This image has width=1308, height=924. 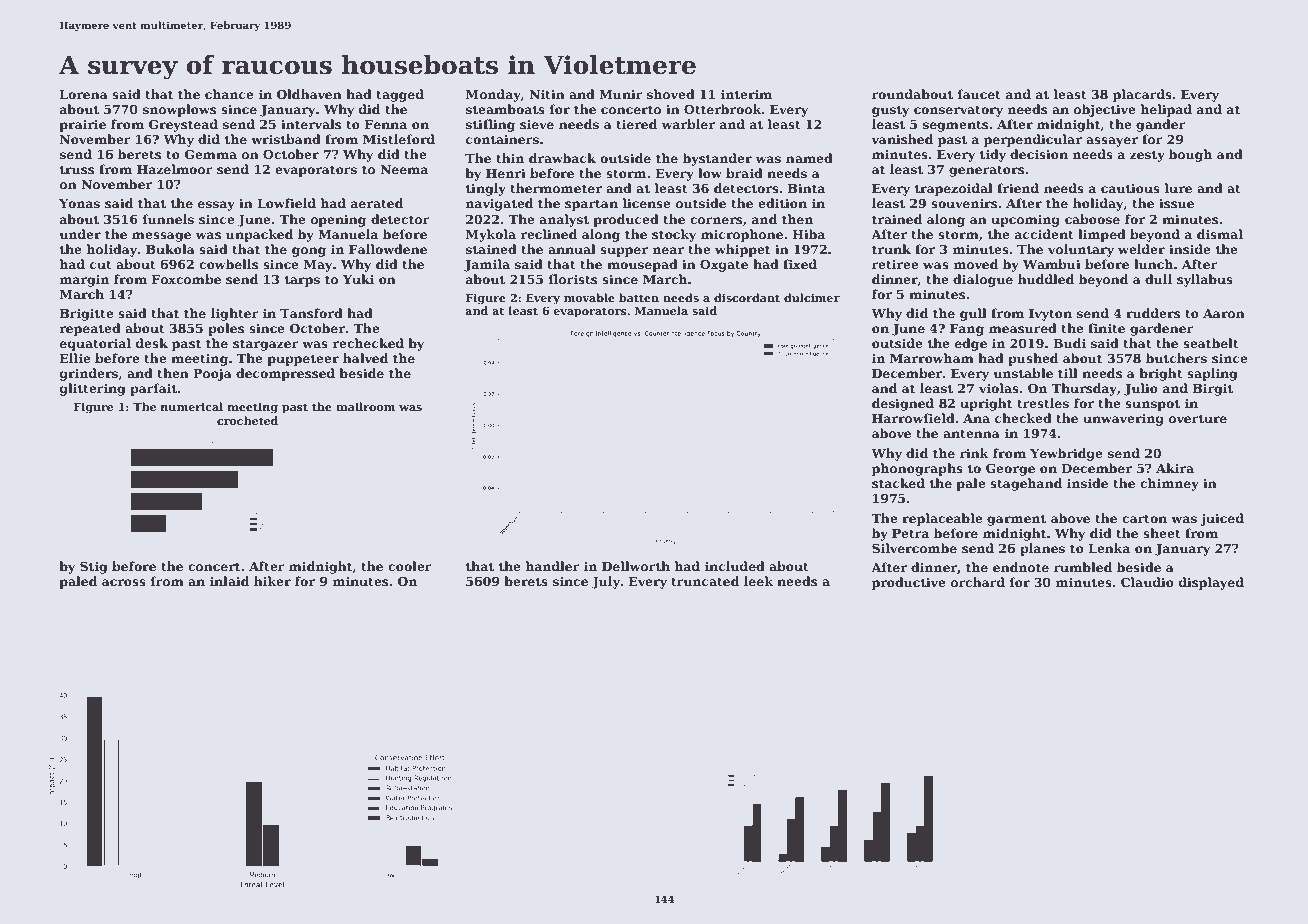 What do you see at coordinates (758, 581) in the image?
I see `leek` at bounding box center [758, 581].
